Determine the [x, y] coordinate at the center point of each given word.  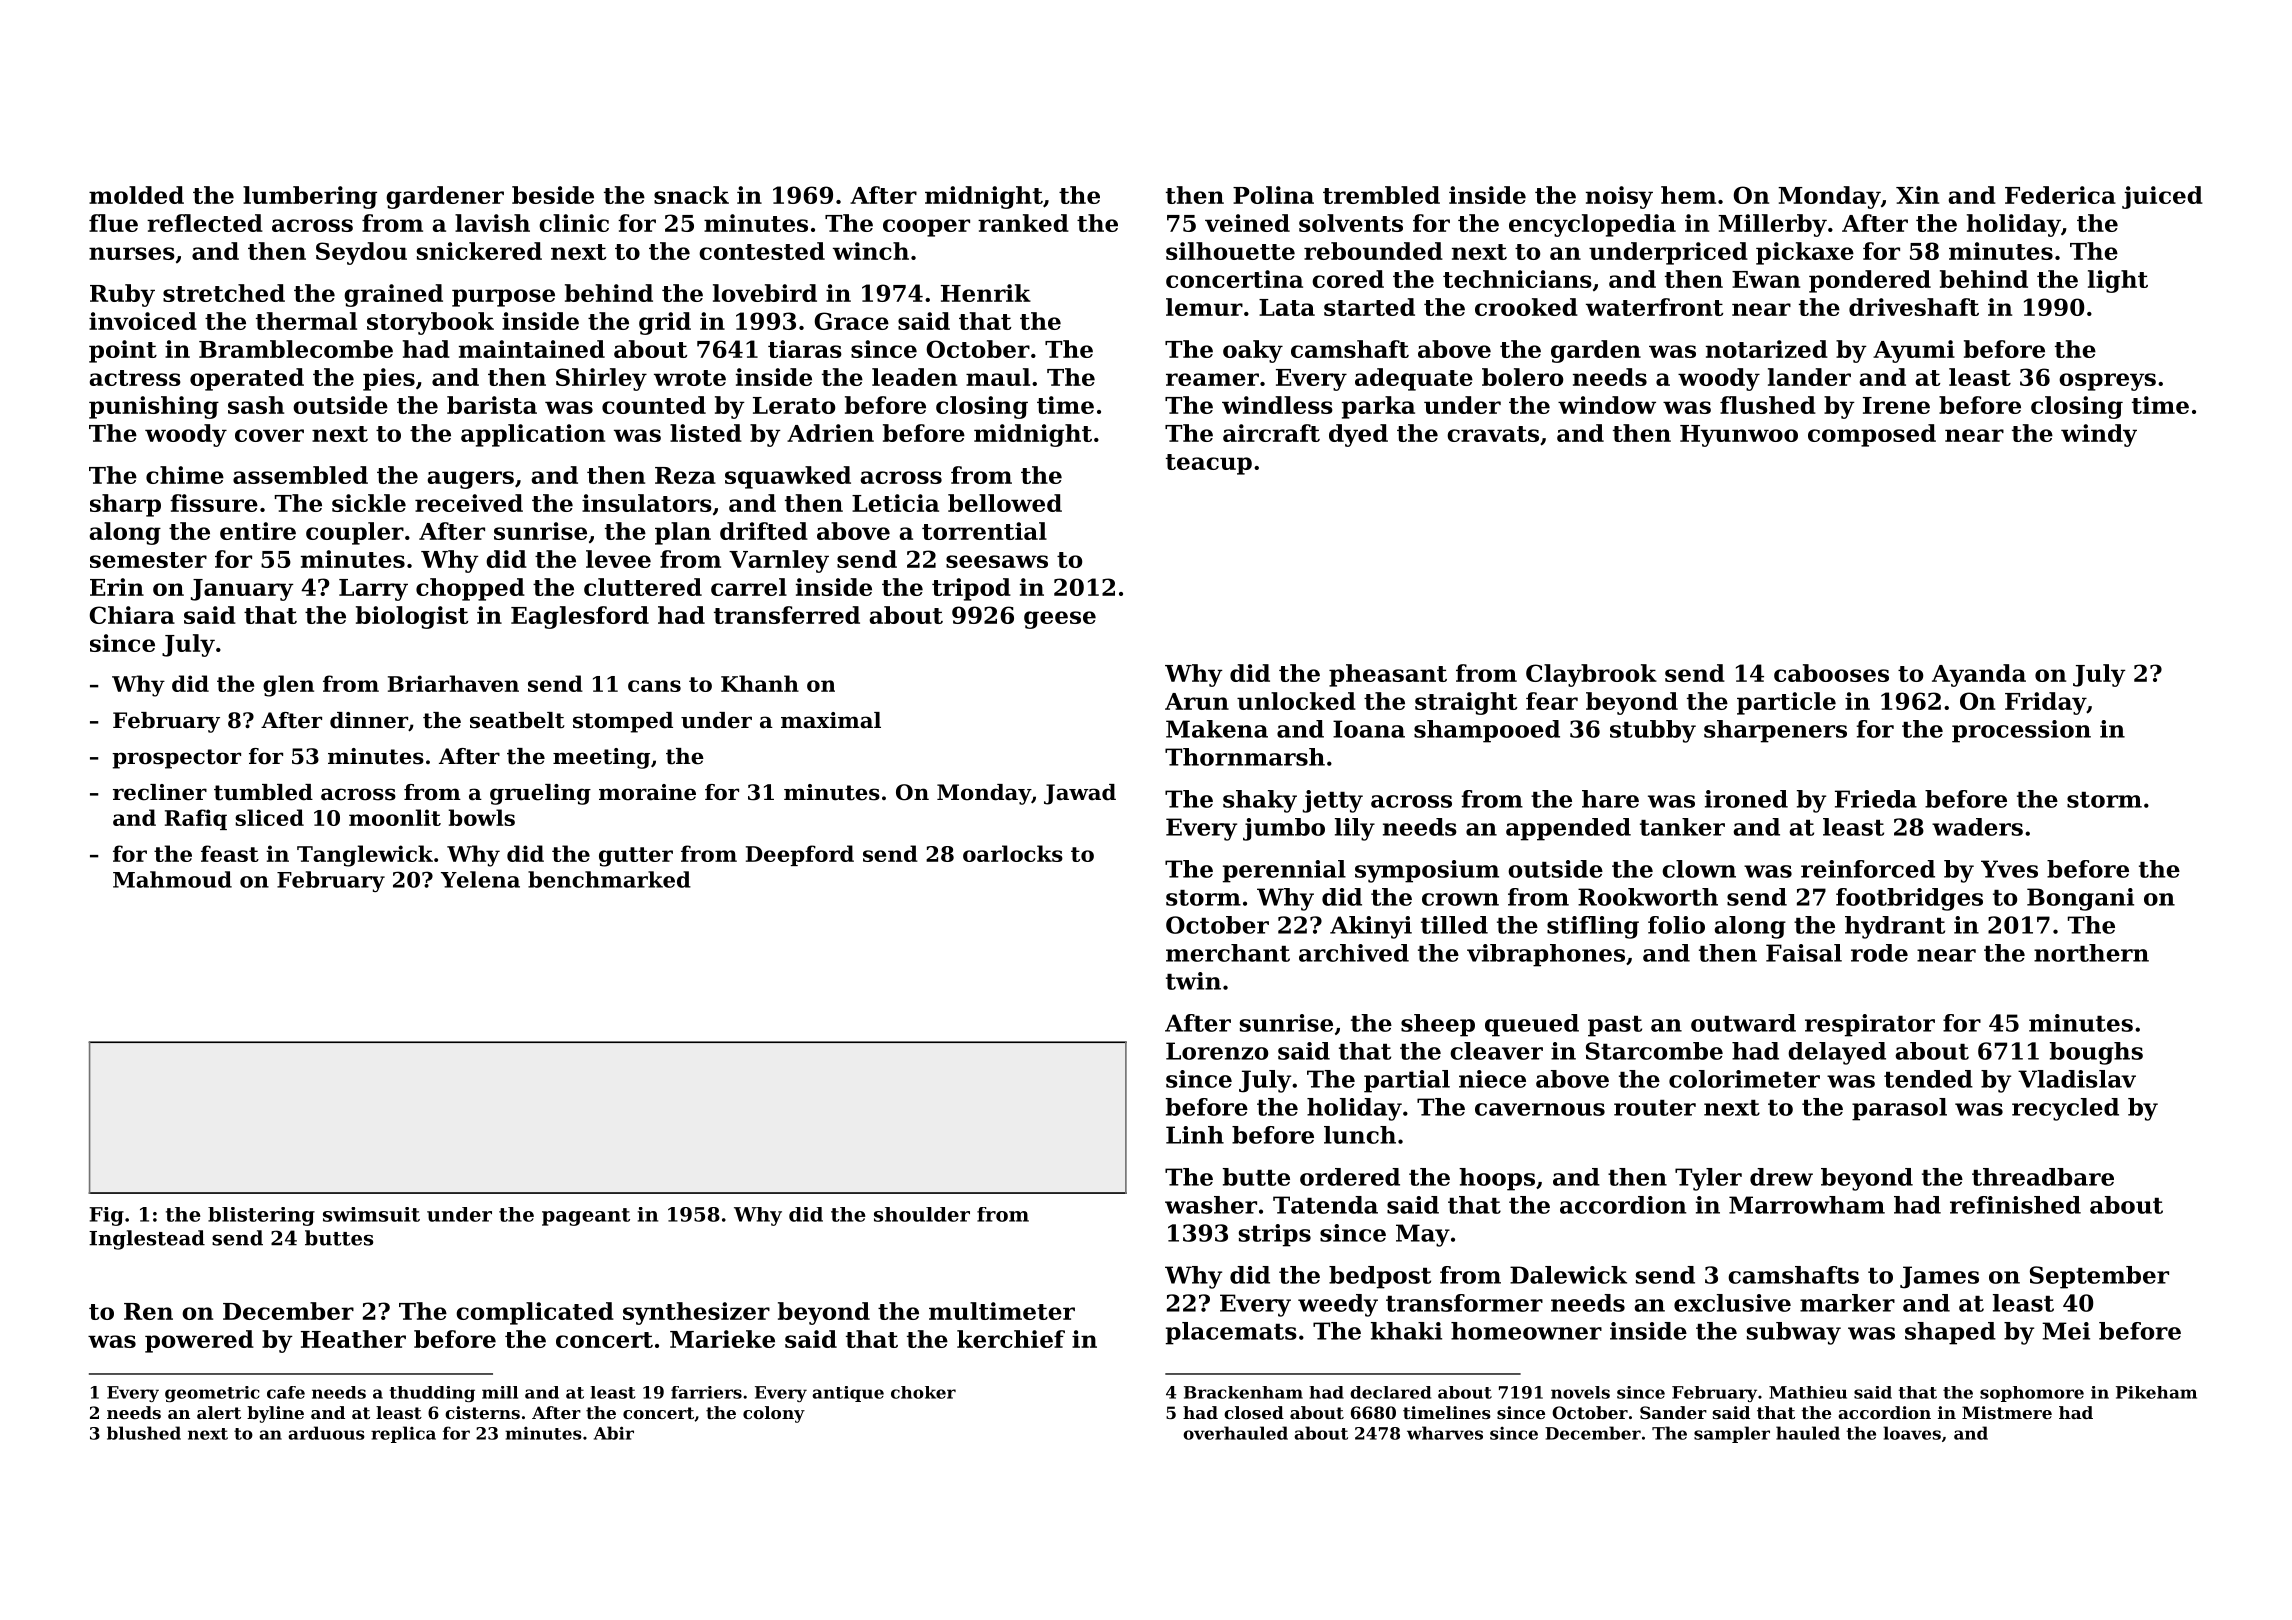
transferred [787, 615]
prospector [176, 759]
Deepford [800, 855]
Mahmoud [172, 879]
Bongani [2080, 899]
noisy [1619, 197]
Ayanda [1979, 675]
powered [199, 1341]
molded [136, 195]
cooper [926, 228]
